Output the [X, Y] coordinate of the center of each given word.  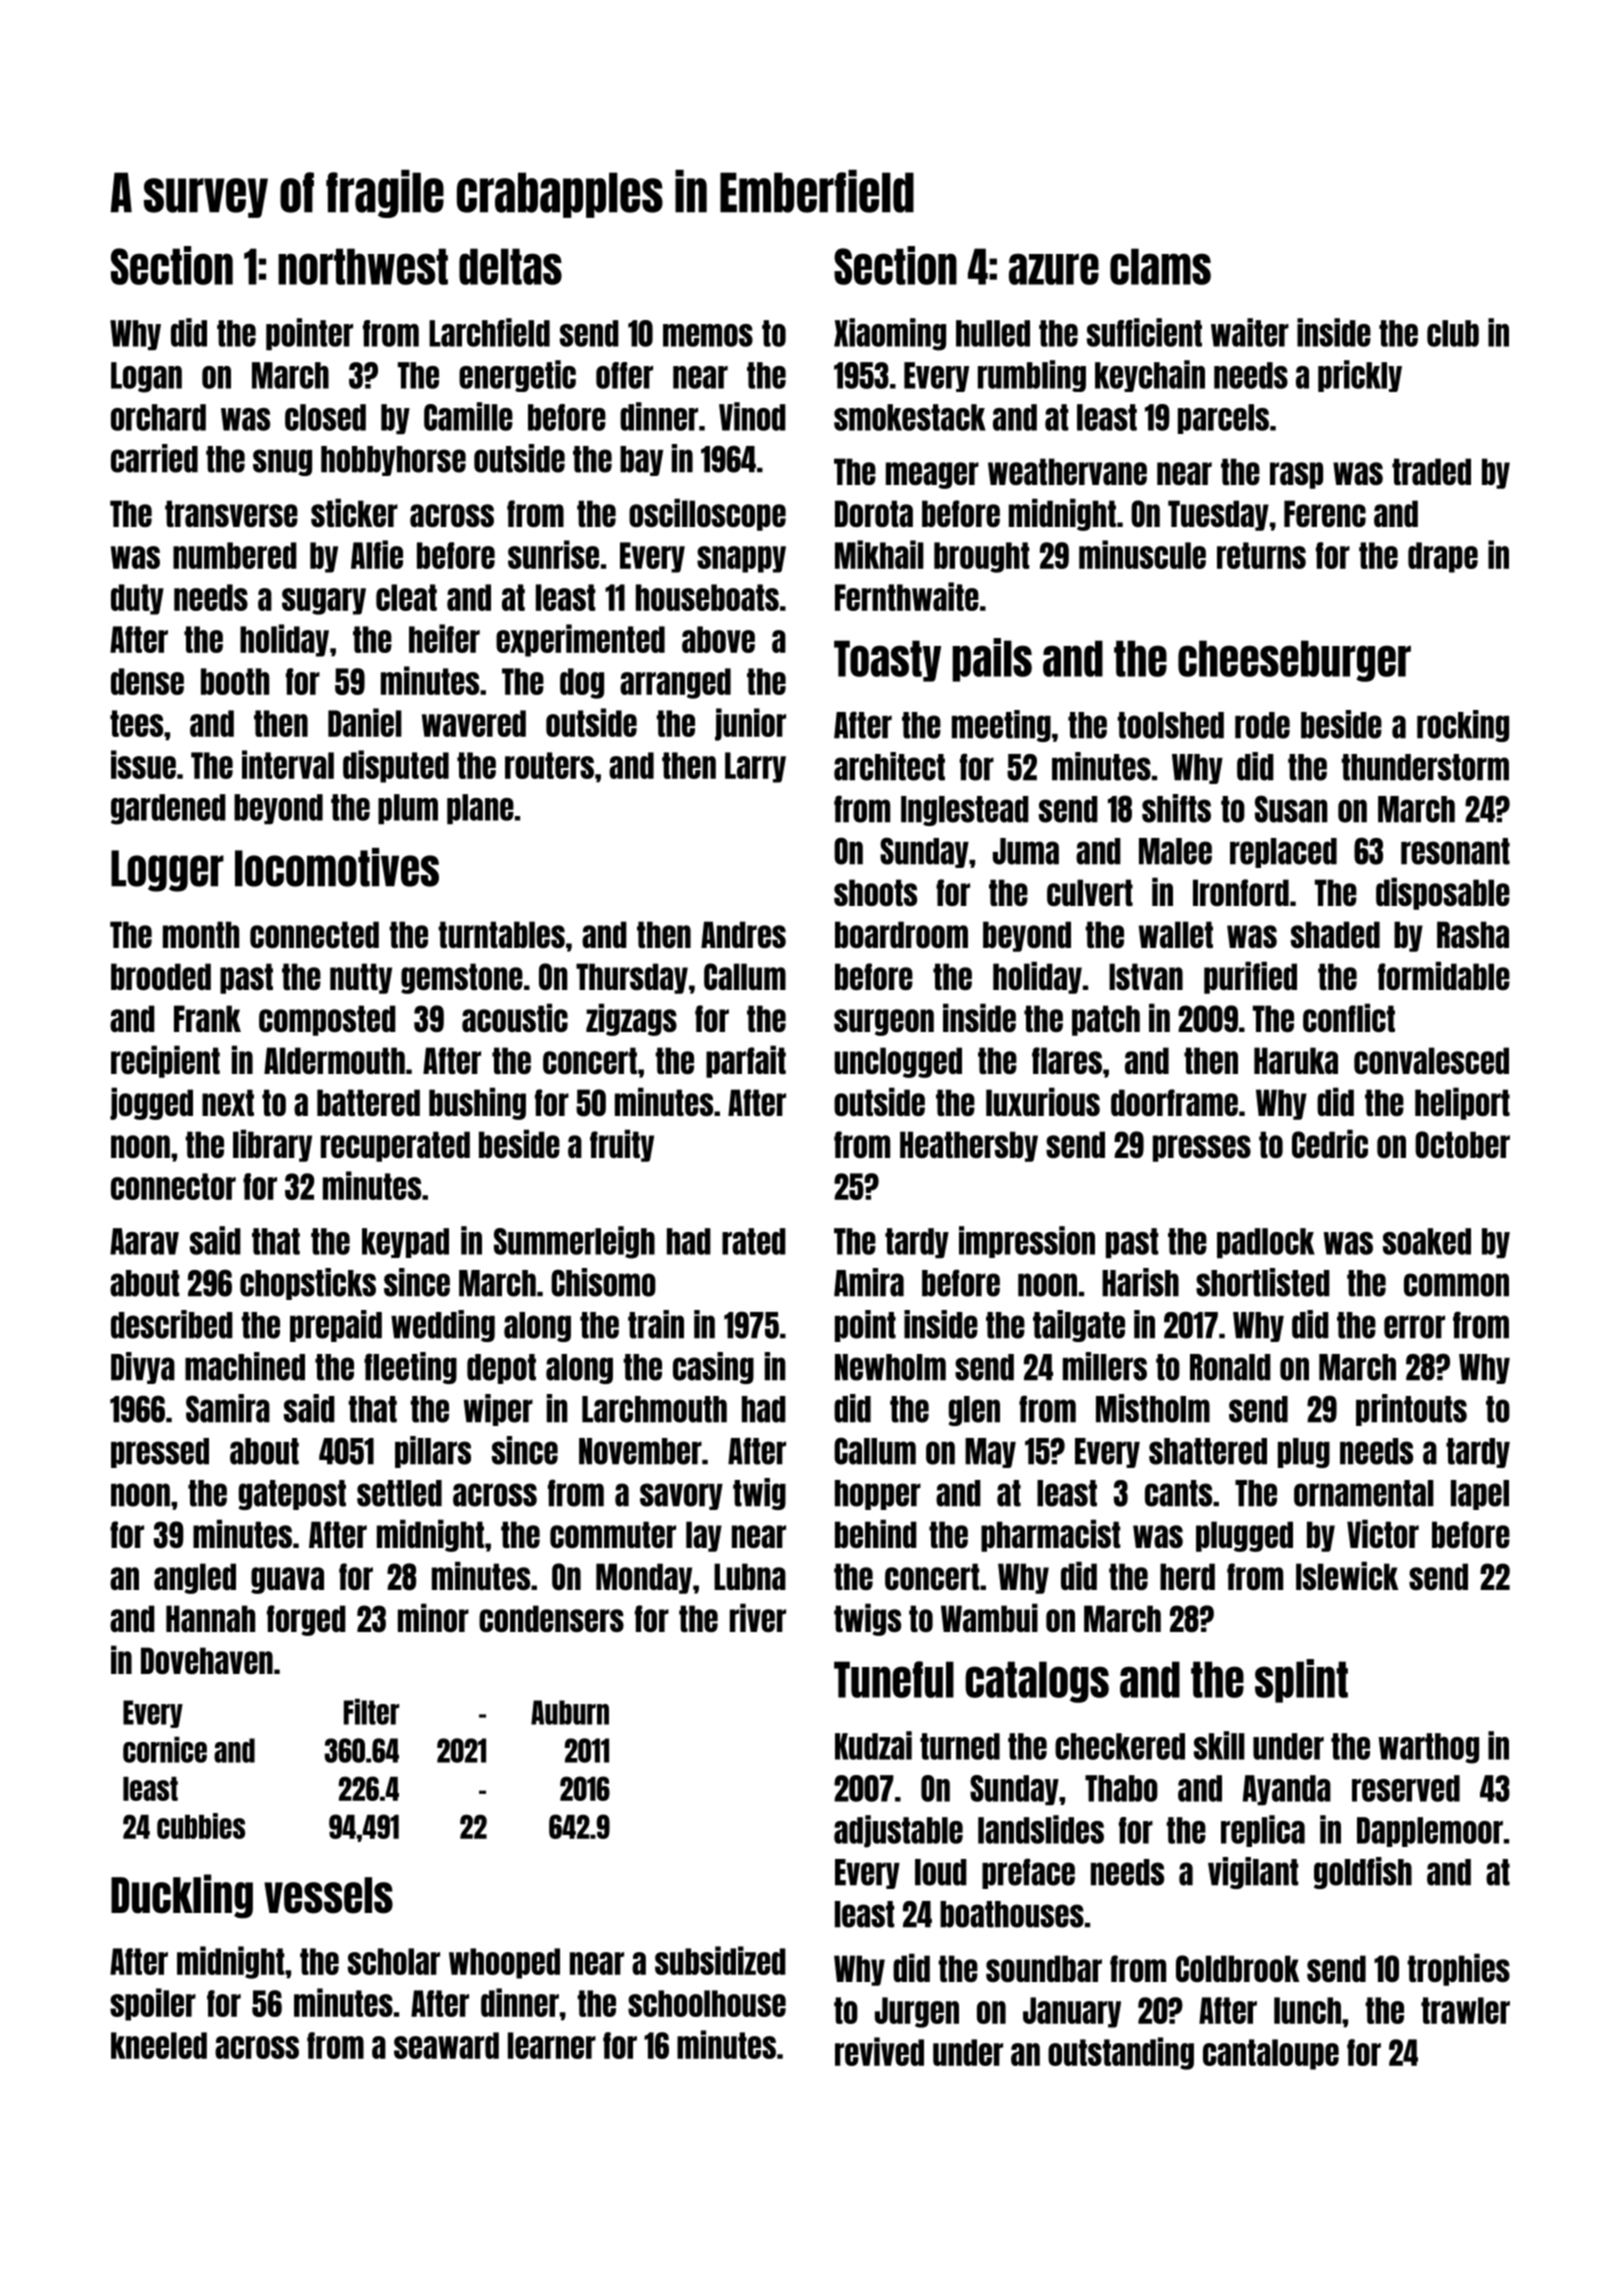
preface [1028, 1873]
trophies [1458, 1969]
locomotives [337, 867]
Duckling [182, 1896]
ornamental [1364, 1493]
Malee [1175, 851]
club [1453, 333]
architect [889, 766]
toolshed [1170, 725]
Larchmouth [654, 1409]
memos [708, 335]
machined [245, 1366]
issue [143, 764]
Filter [371, 1712]
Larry [755, 767]
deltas [510, 266]
